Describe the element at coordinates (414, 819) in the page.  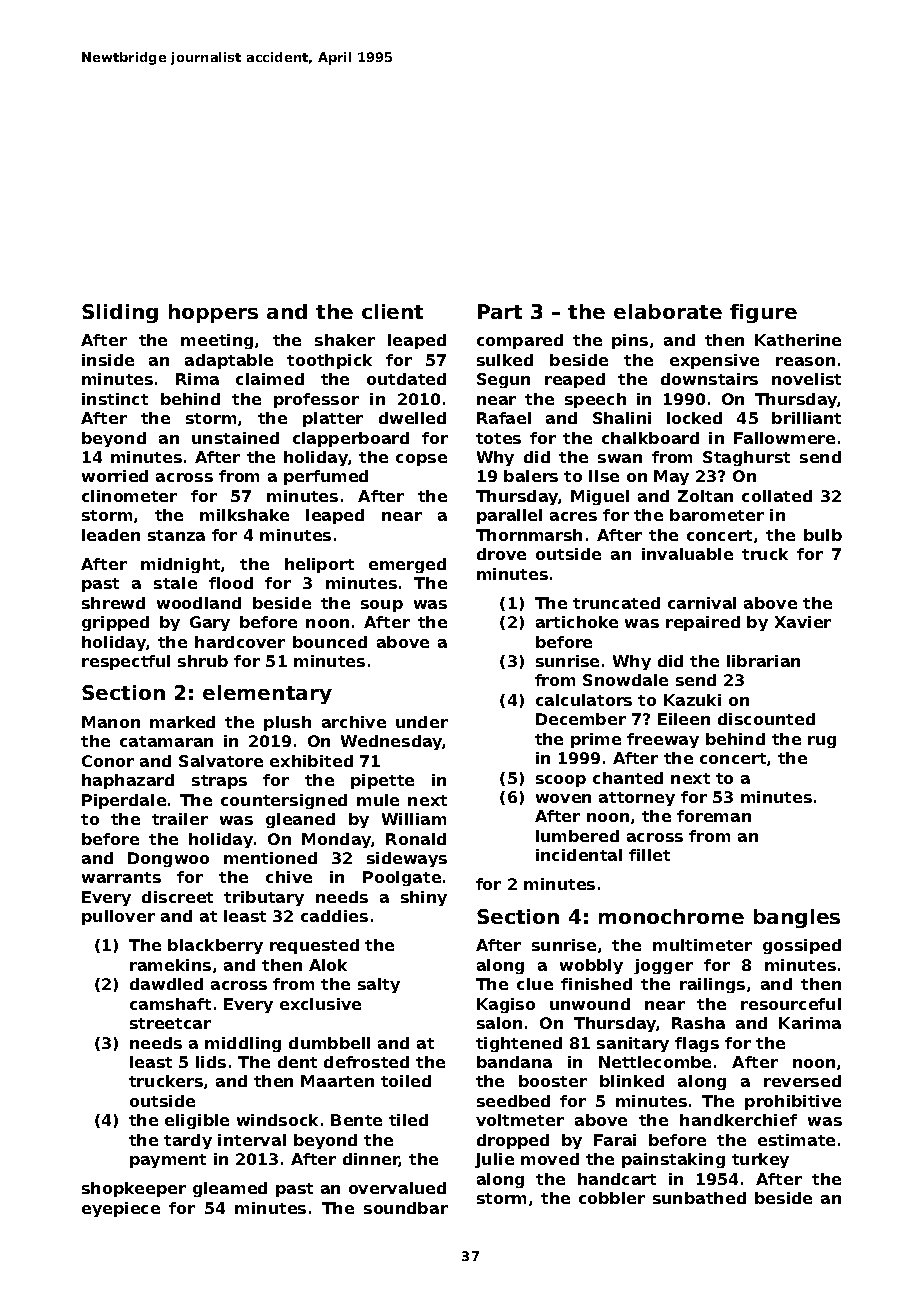
I see `William` at that location.
